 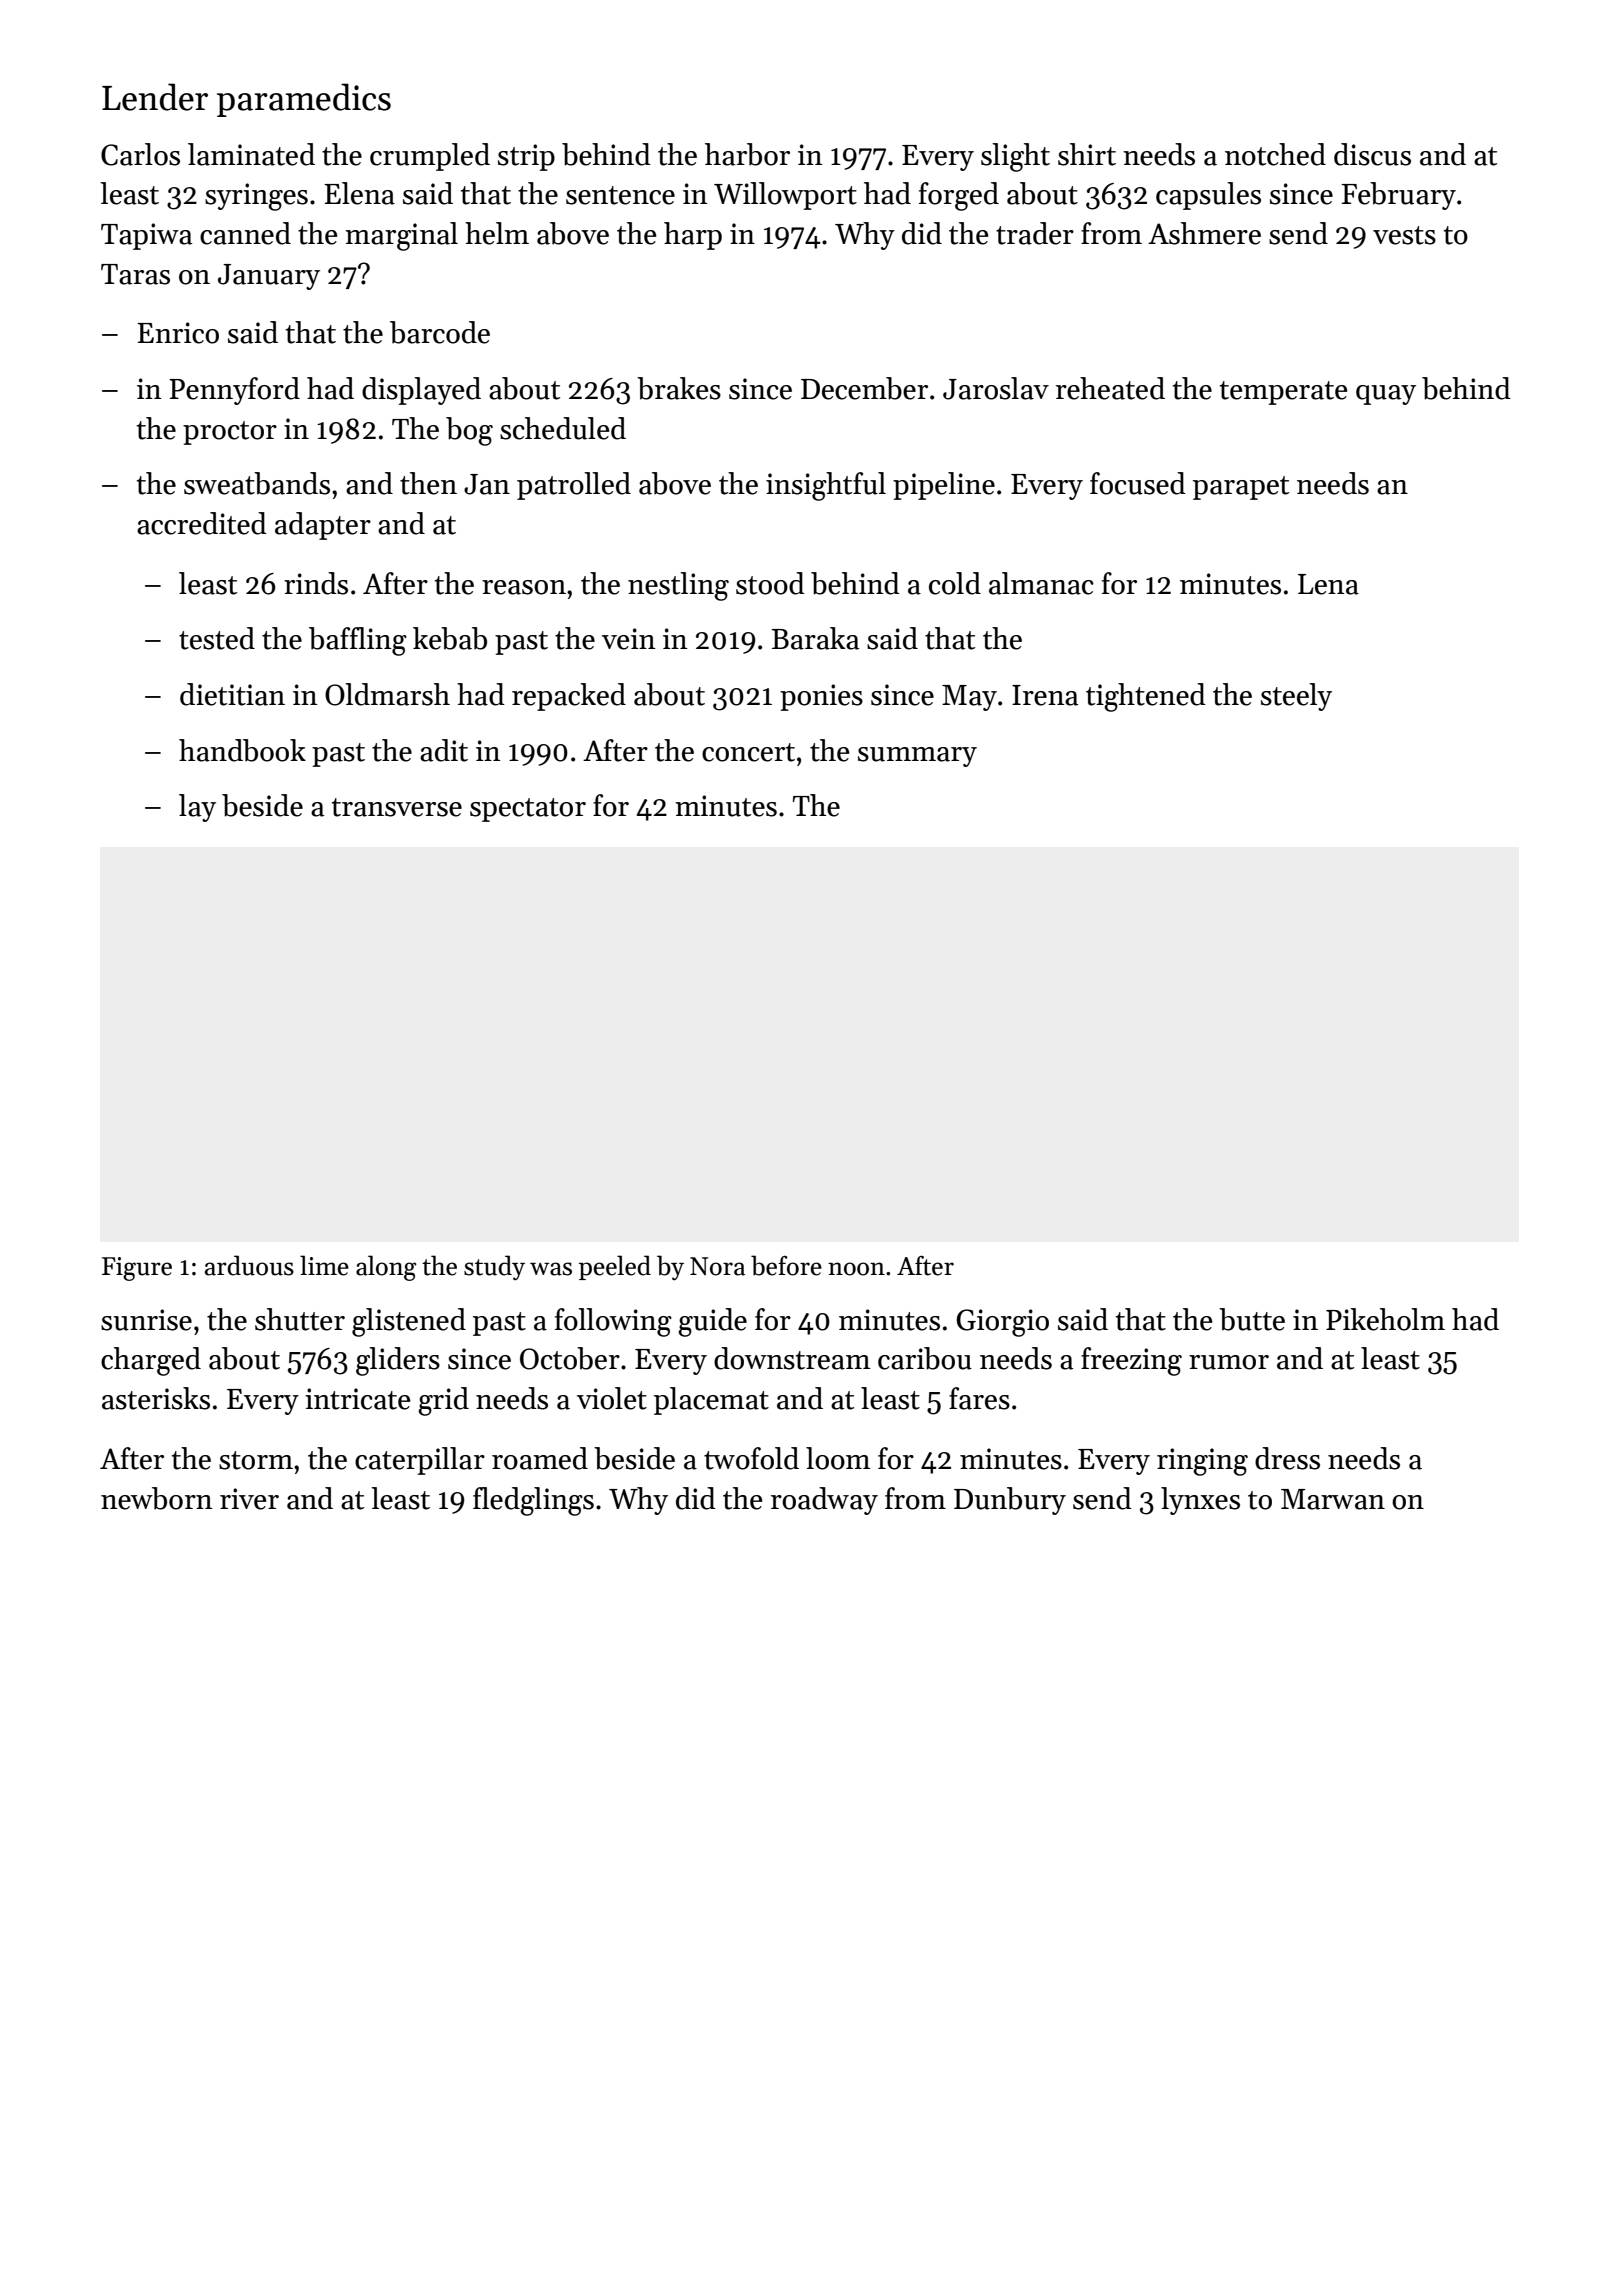 What do you see at coordinates (792, 1358) in the page?
I see `downstream` at bounding box center [792, 1358].
